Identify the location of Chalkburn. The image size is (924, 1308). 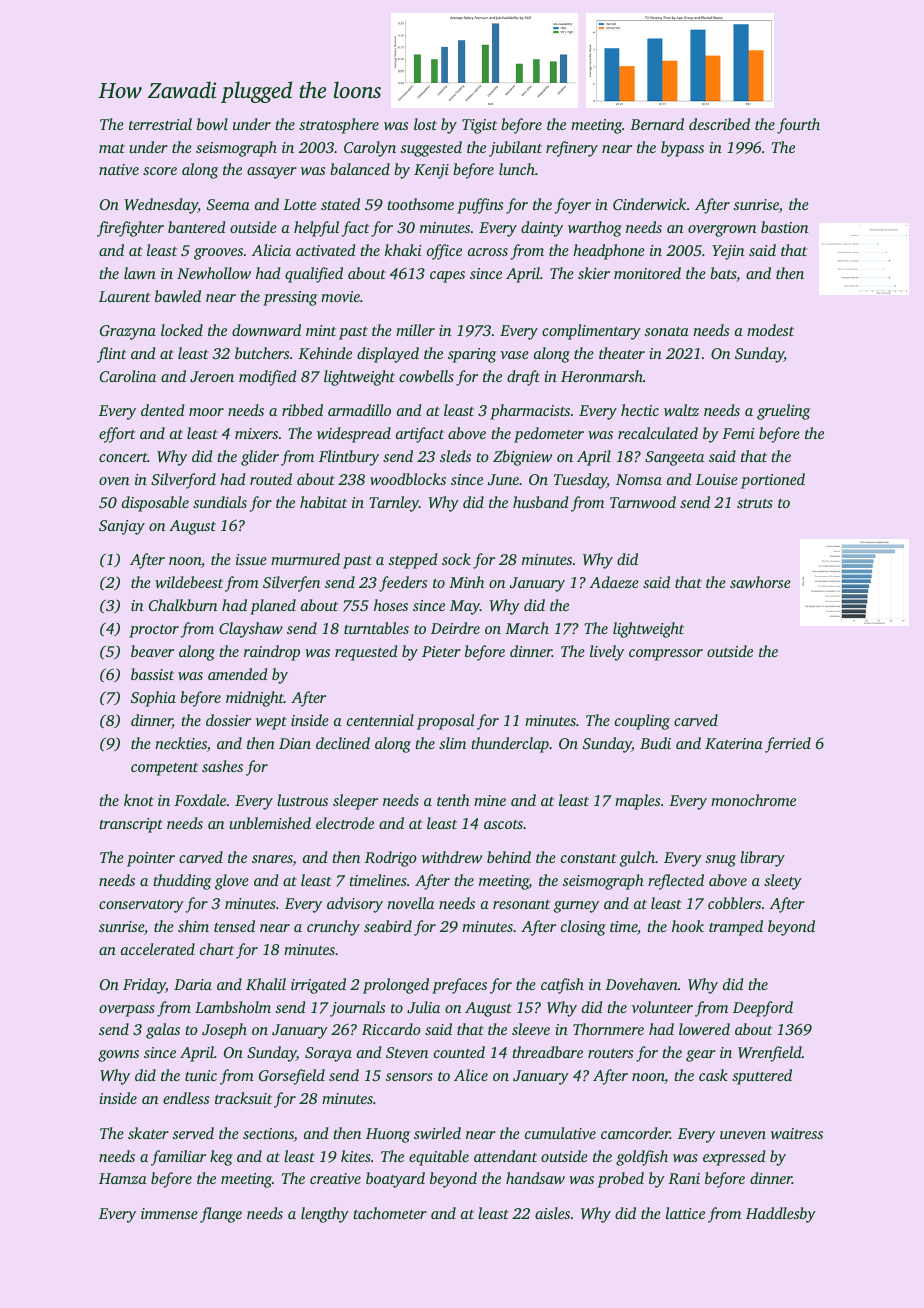
(183, 605).
